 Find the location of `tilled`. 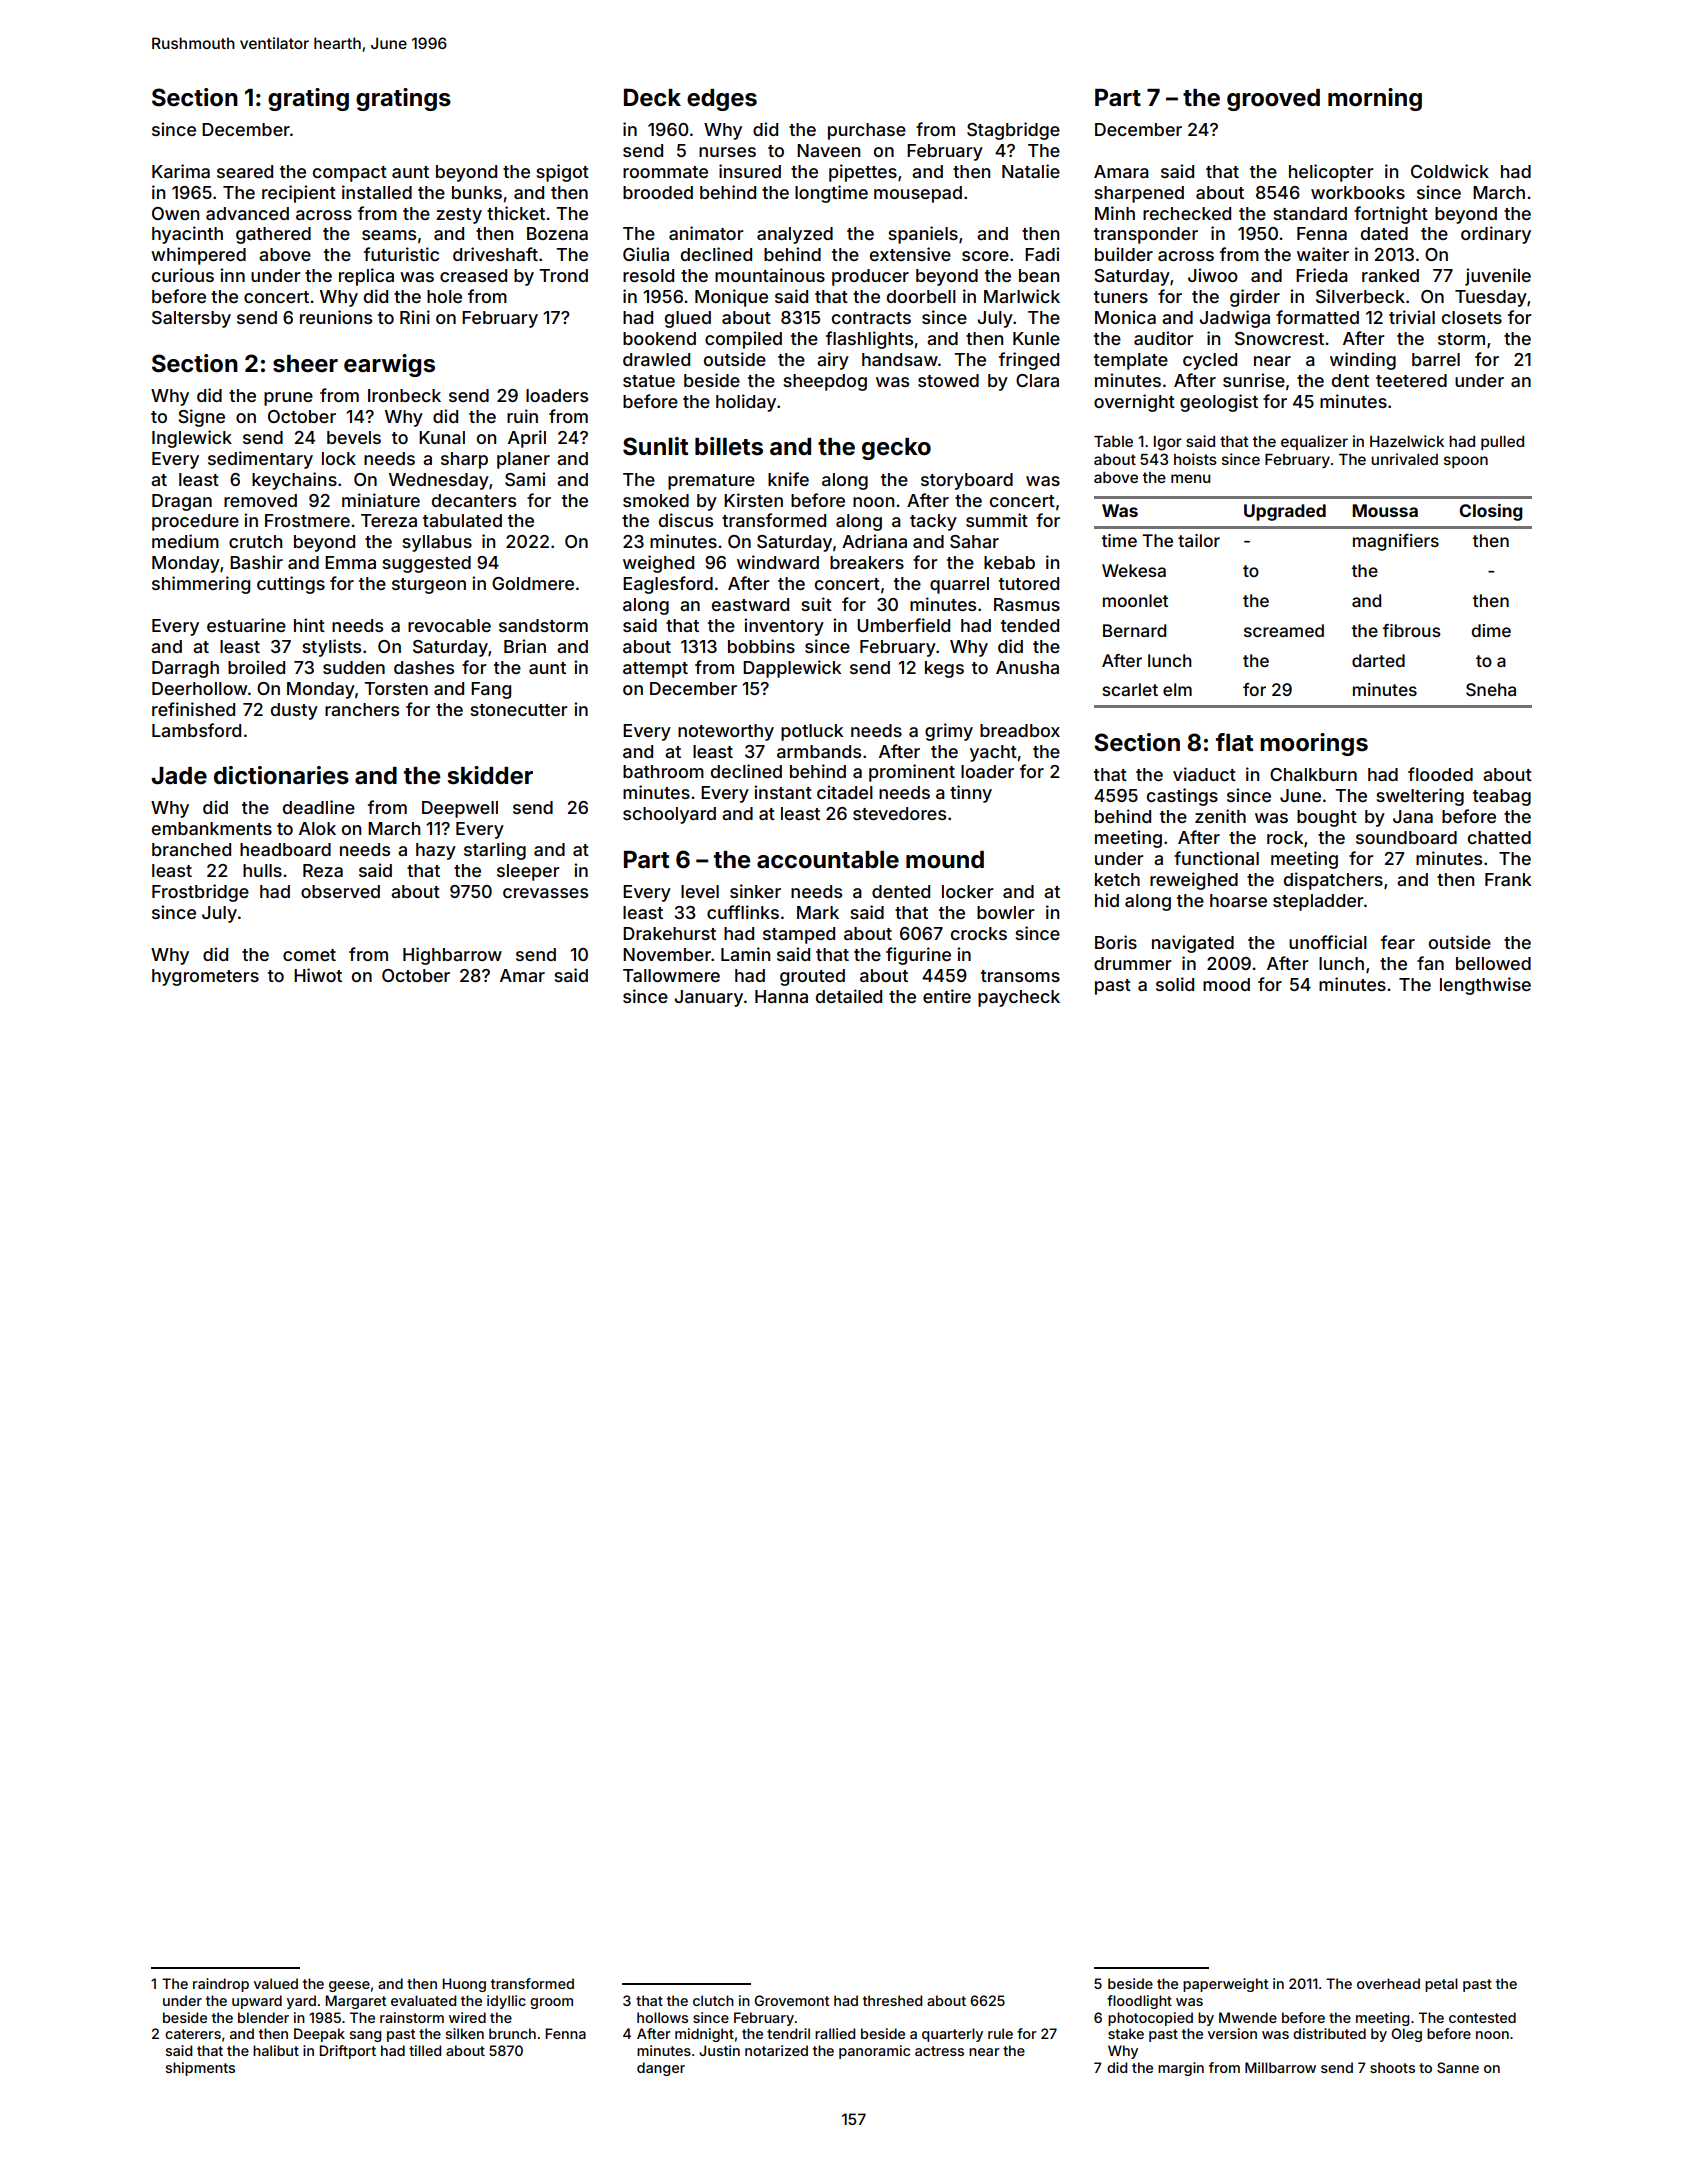

tilled is located at coordinates (425, 2050).
